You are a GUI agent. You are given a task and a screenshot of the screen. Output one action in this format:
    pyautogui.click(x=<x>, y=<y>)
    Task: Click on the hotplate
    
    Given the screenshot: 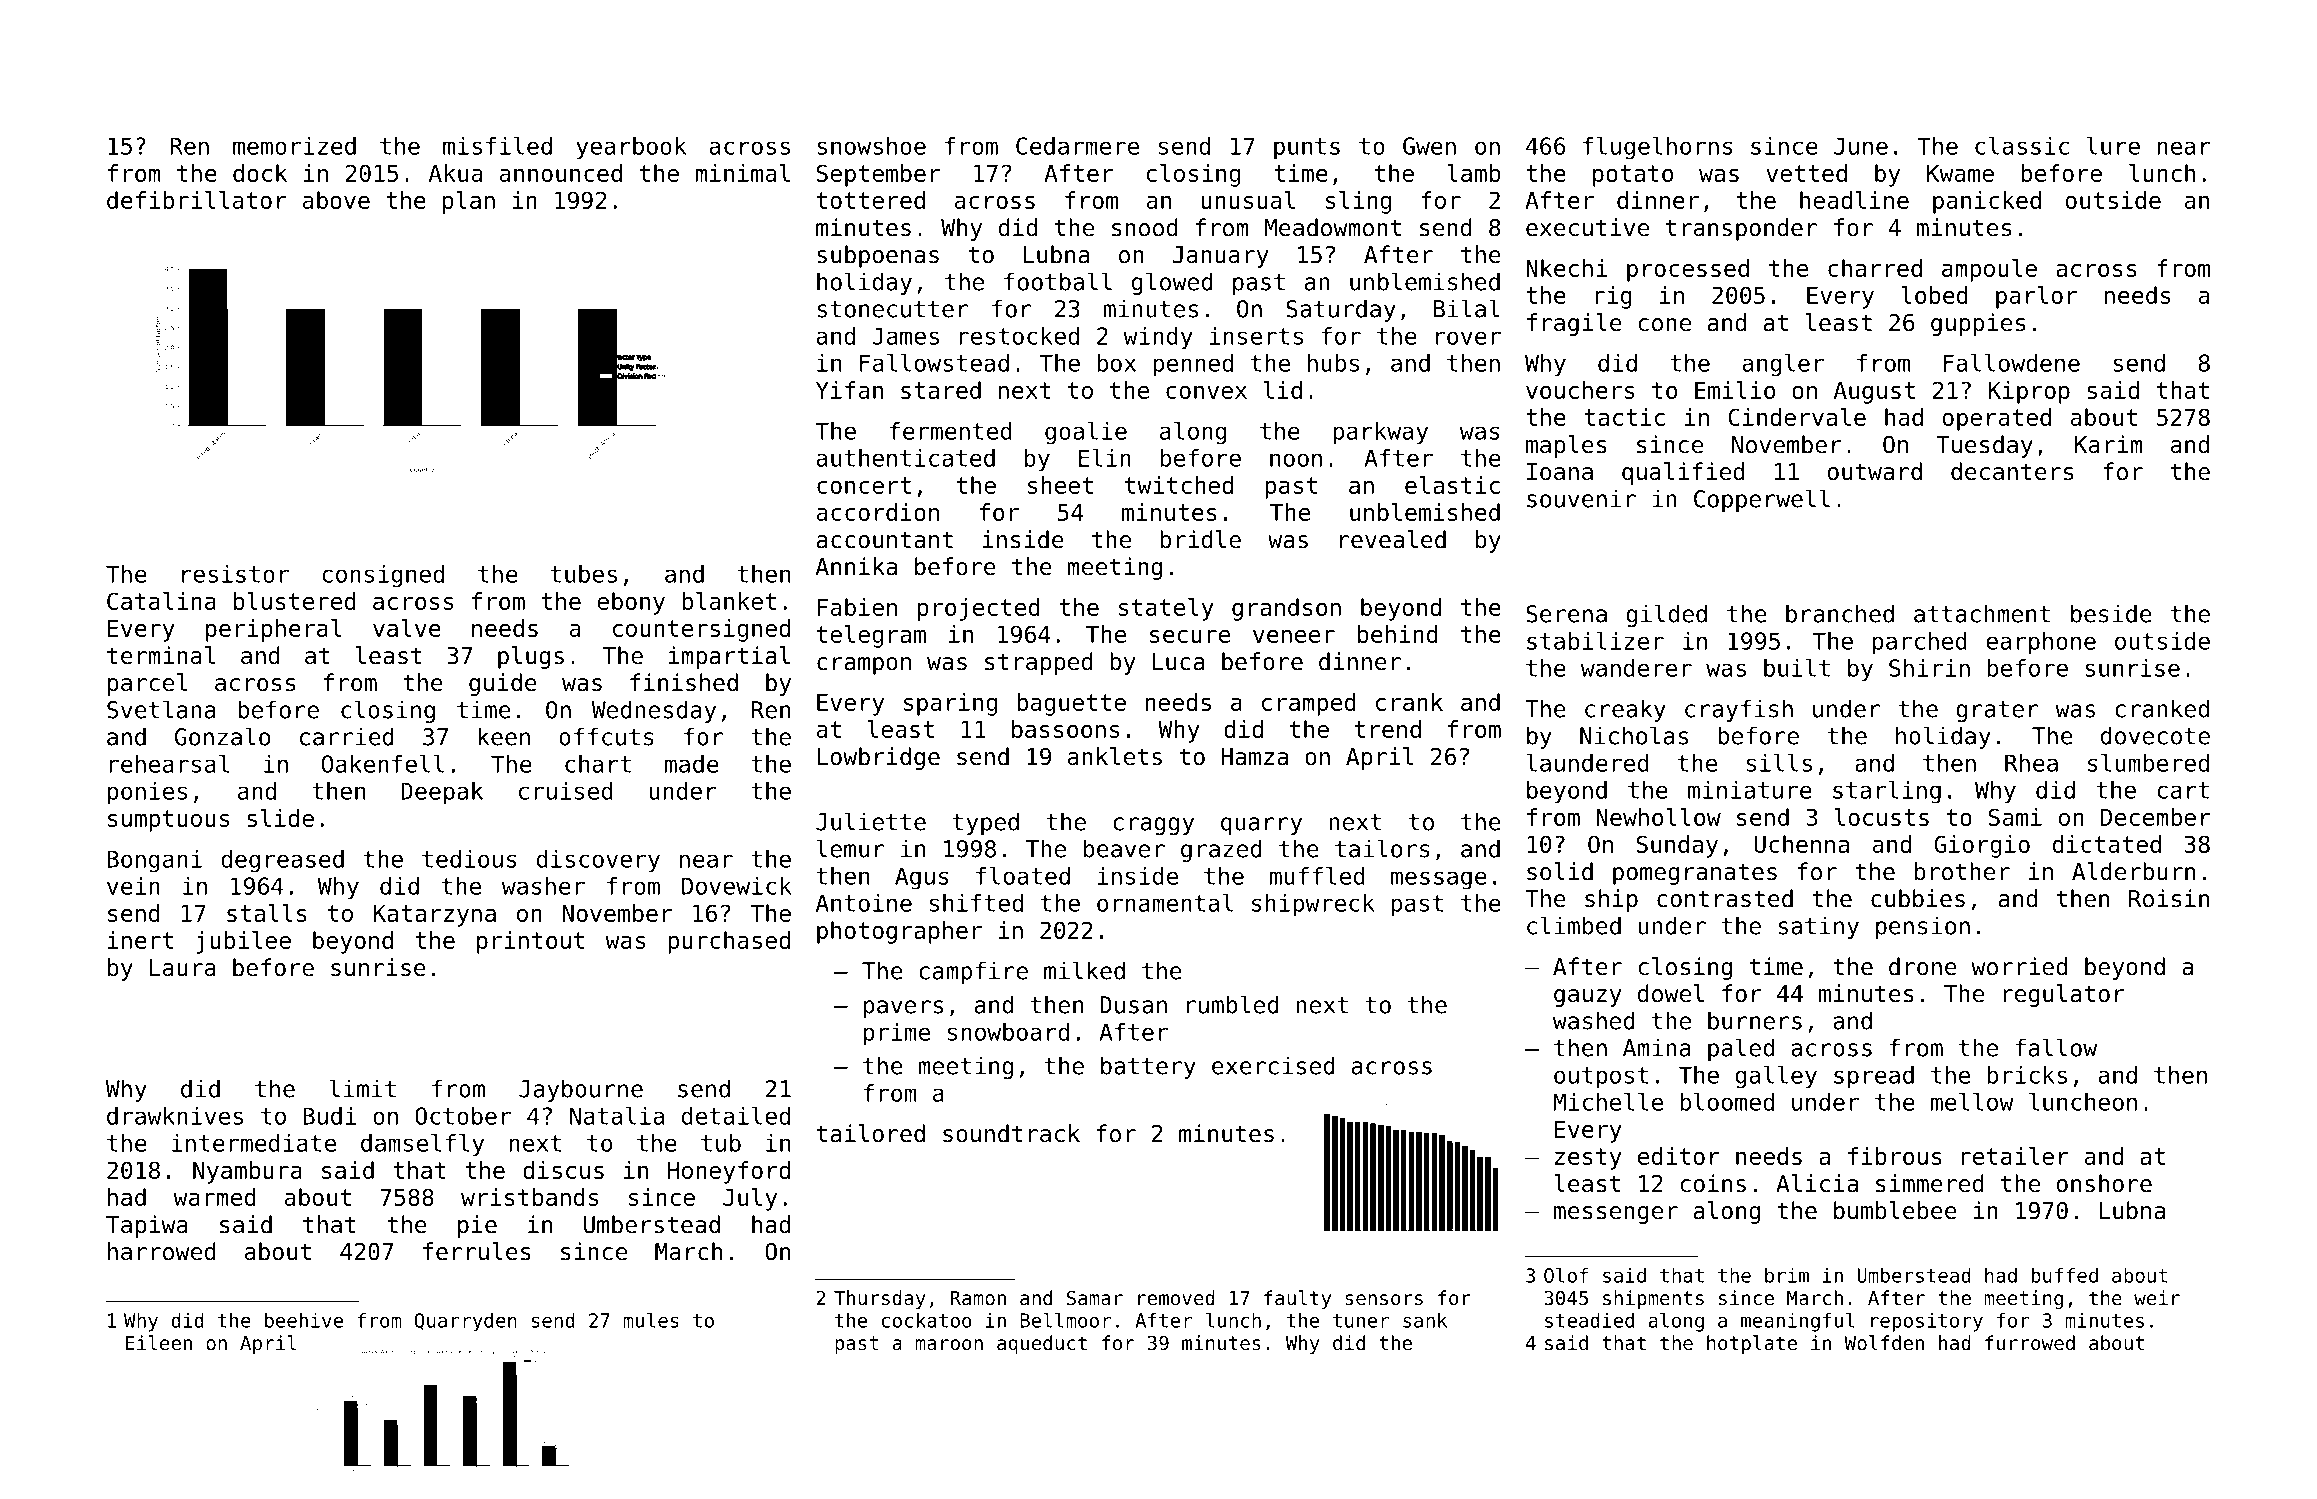 What is the action you would take?
    pyautogui.click(x=1752, y=1344)
